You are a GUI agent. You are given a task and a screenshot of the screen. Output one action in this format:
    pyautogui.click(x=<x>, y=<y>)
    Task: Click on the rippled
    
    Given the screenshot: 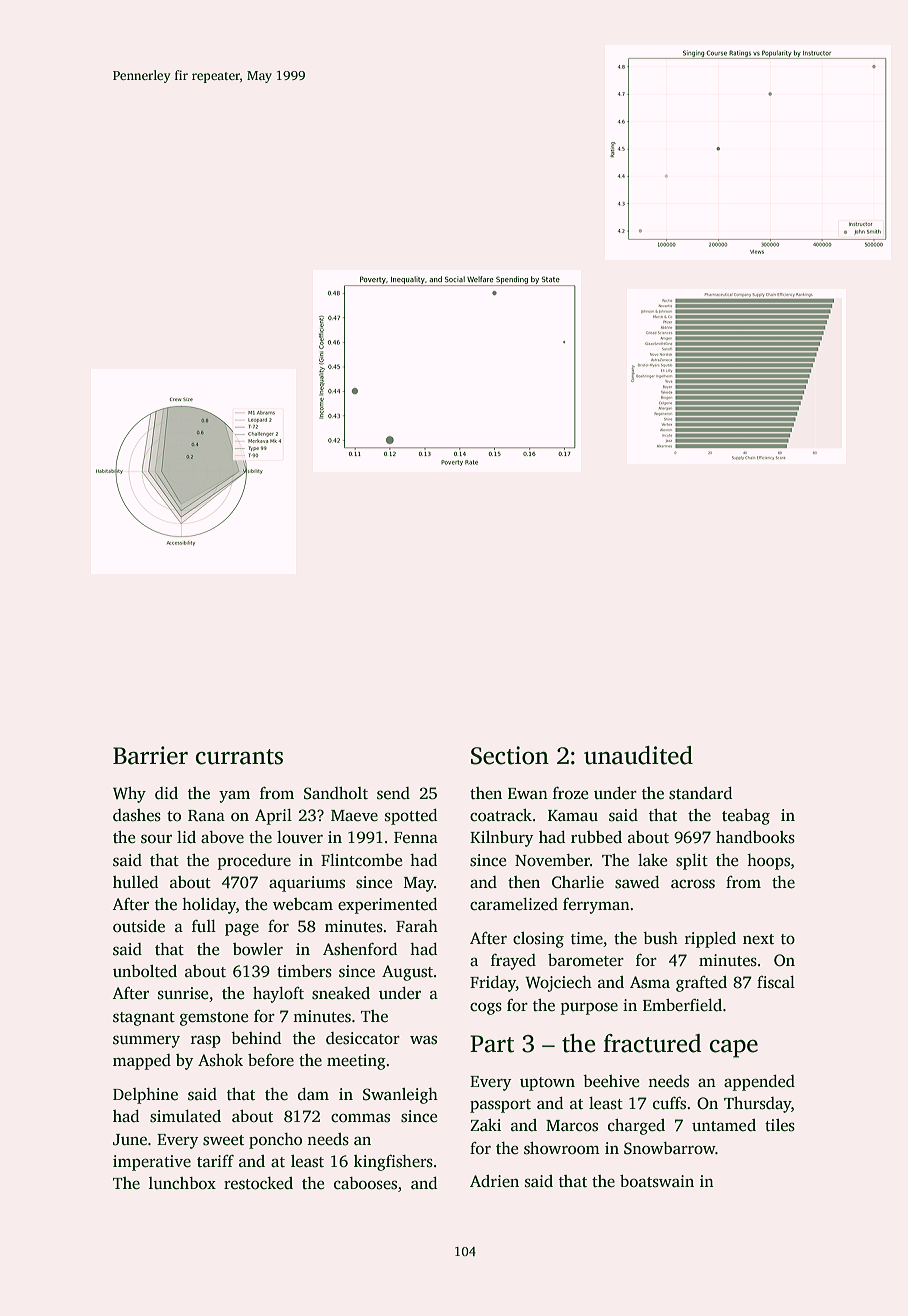 What is the action you would take?
    pyautogui.click(x=710, y=940)
